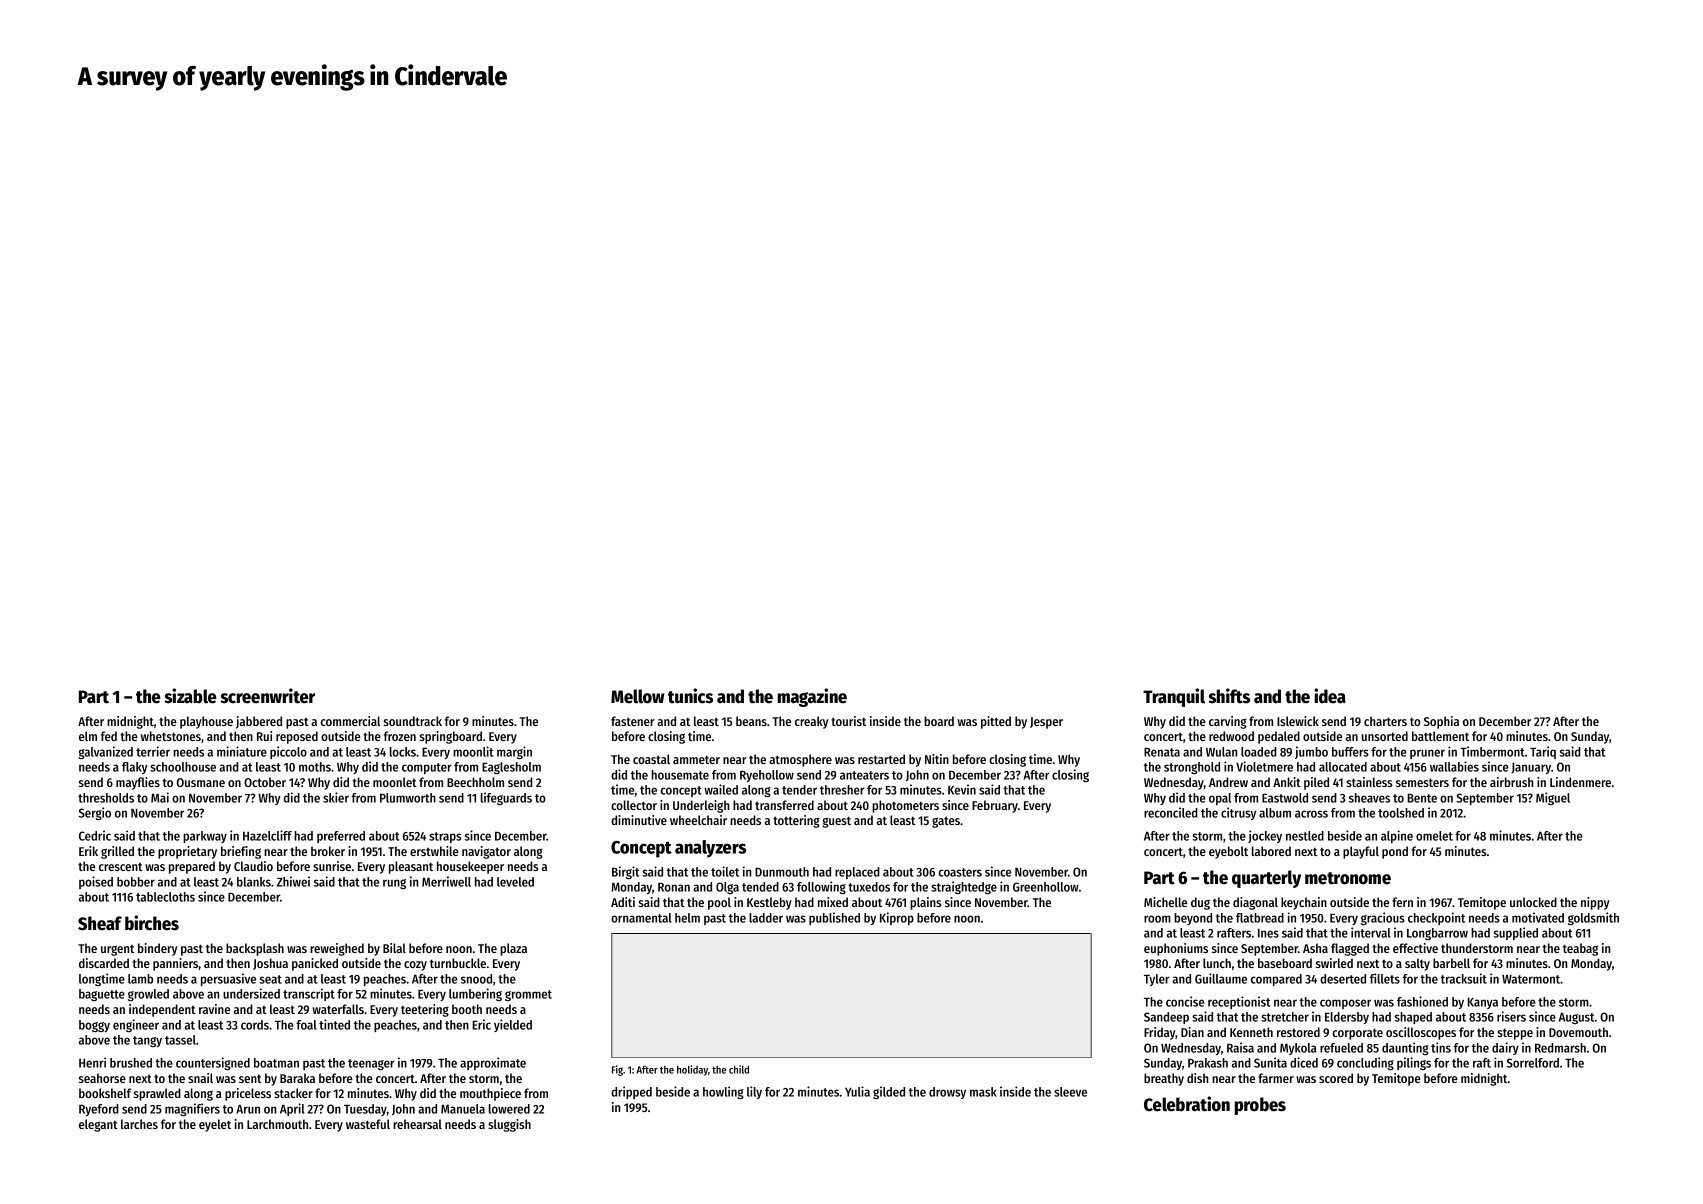 This screenshot has height=1204, width=1703. Describe the element at coordinates (1553, 798) in the screenshot. I see `Miguel` at that location.
